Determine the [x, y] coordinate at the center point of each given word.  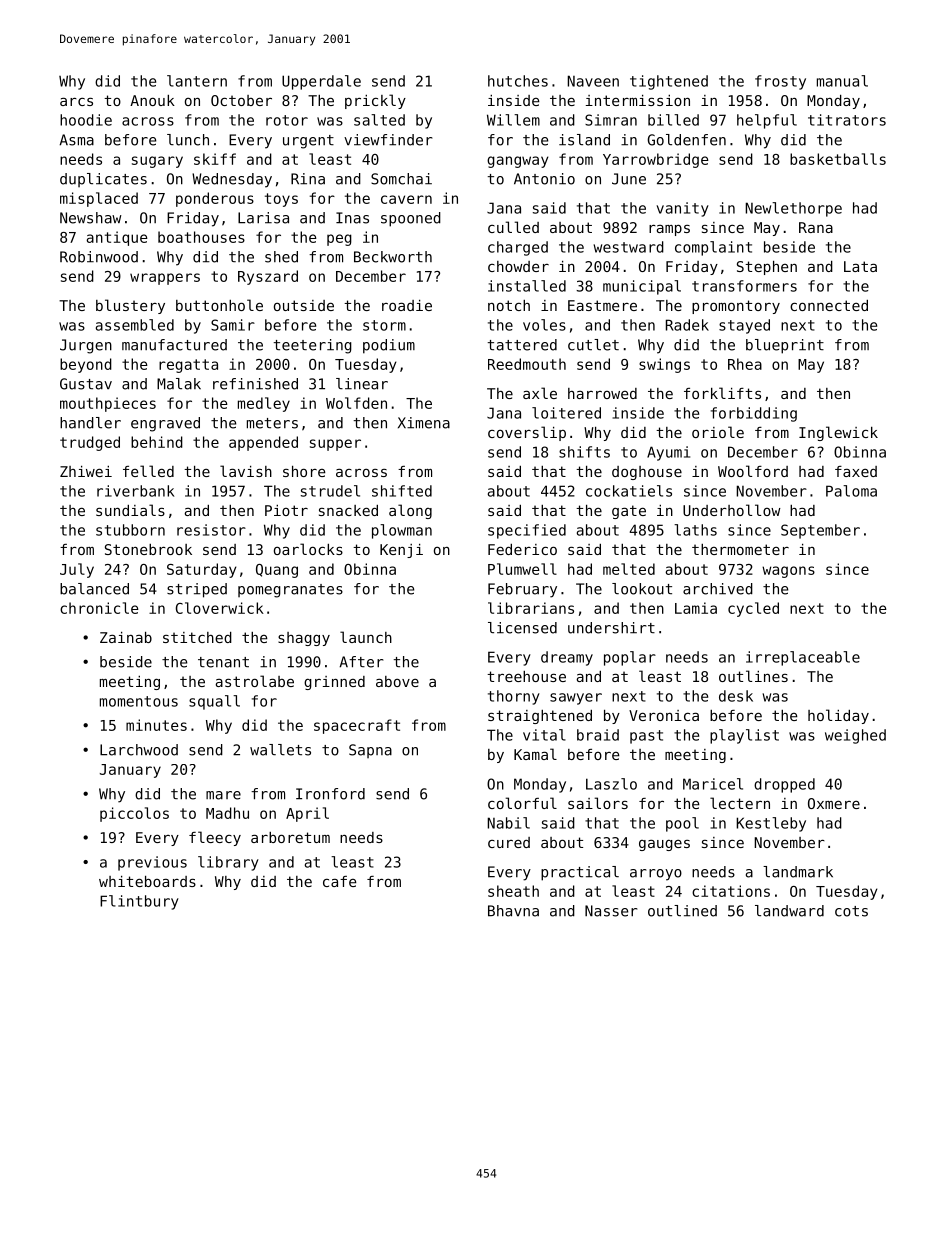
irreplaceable [803, 658]
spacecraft [357, 726]
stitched [197, 637]
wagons [788, 572]
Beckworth [393, 257]
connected [829, 305]
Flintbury [139, 902]
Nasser [611, 911]
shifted [402, 491]
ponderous [215, 199]
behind [157, 442]
